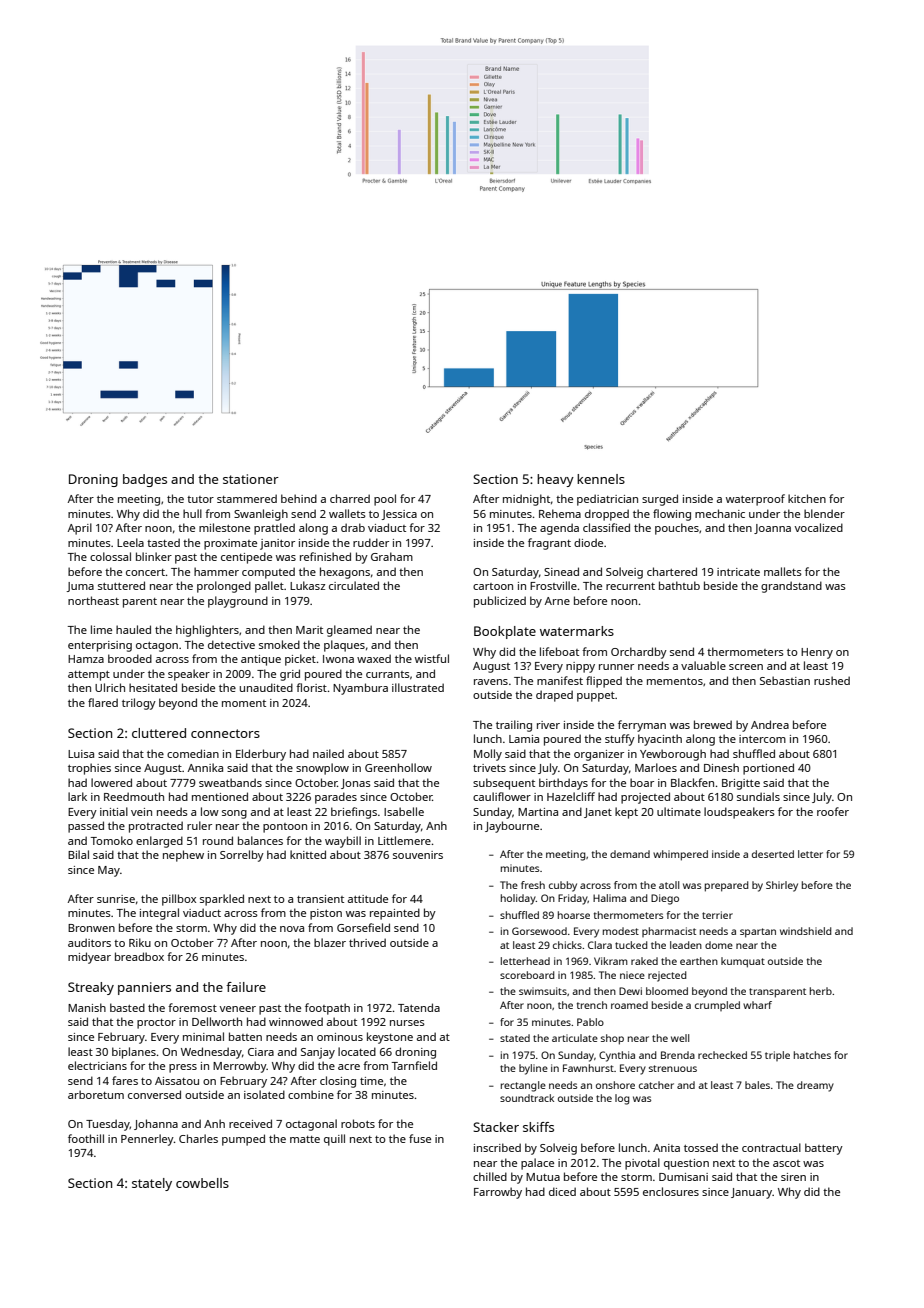 Image resolution: width=924 pixels, height=1308 pixels. Describe the element at coordinates (91, 988) in the image. I see `Streaky` at that location.
